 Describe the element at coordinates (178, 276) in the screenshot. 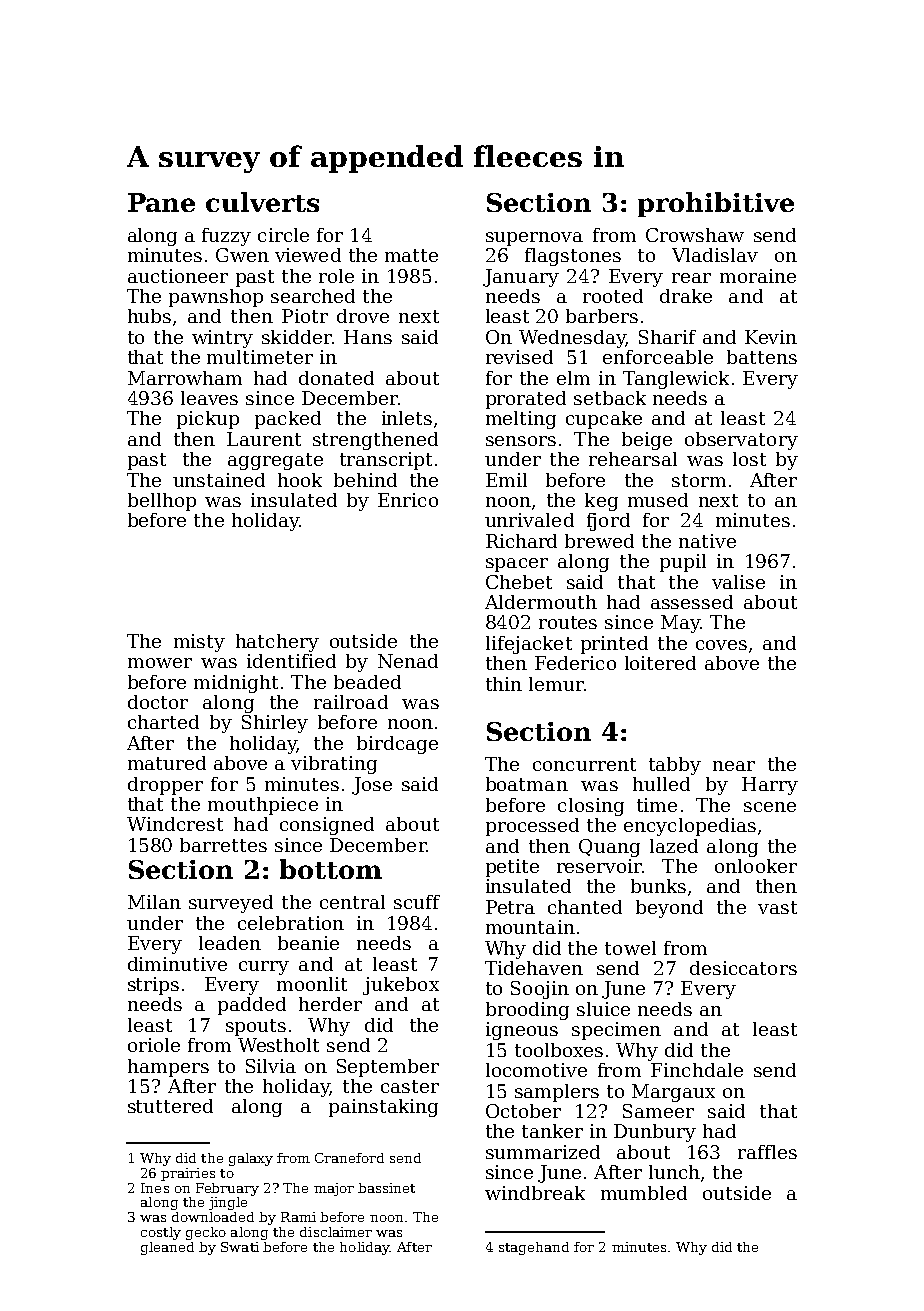

I see `auctioneer` at that location.
